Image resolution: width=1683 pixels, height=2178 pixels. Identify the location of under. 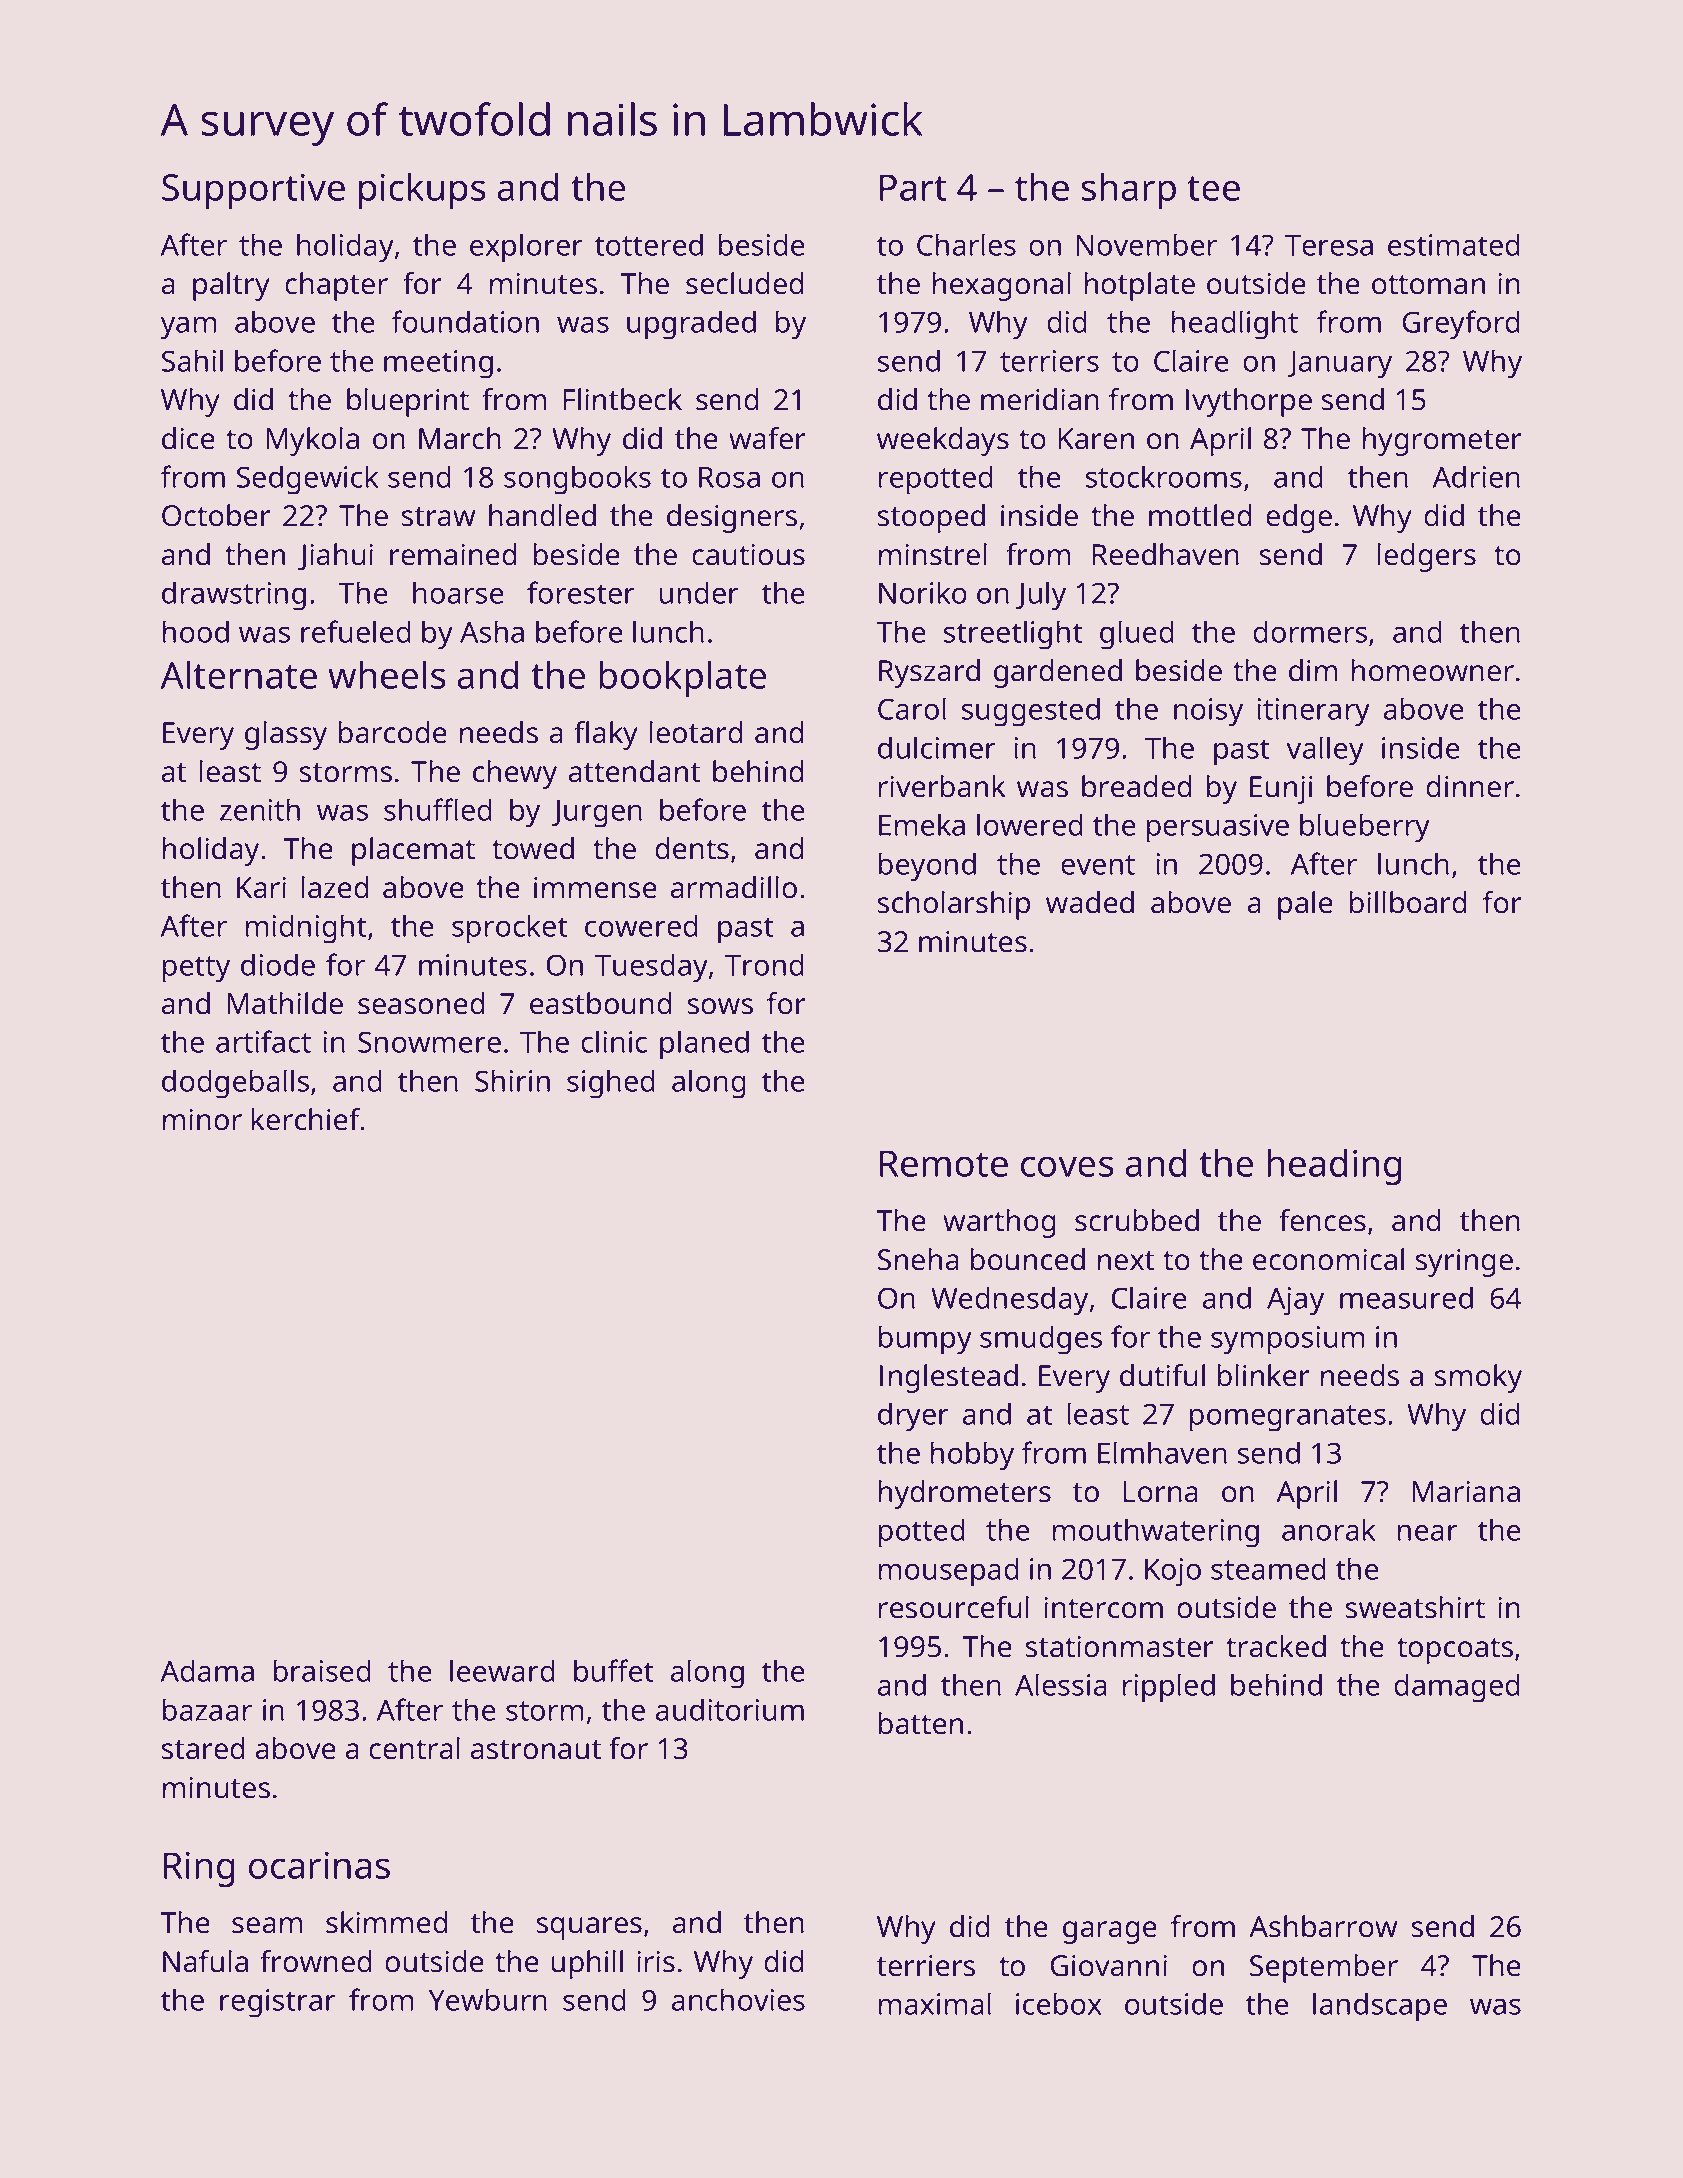
(699, 592).
